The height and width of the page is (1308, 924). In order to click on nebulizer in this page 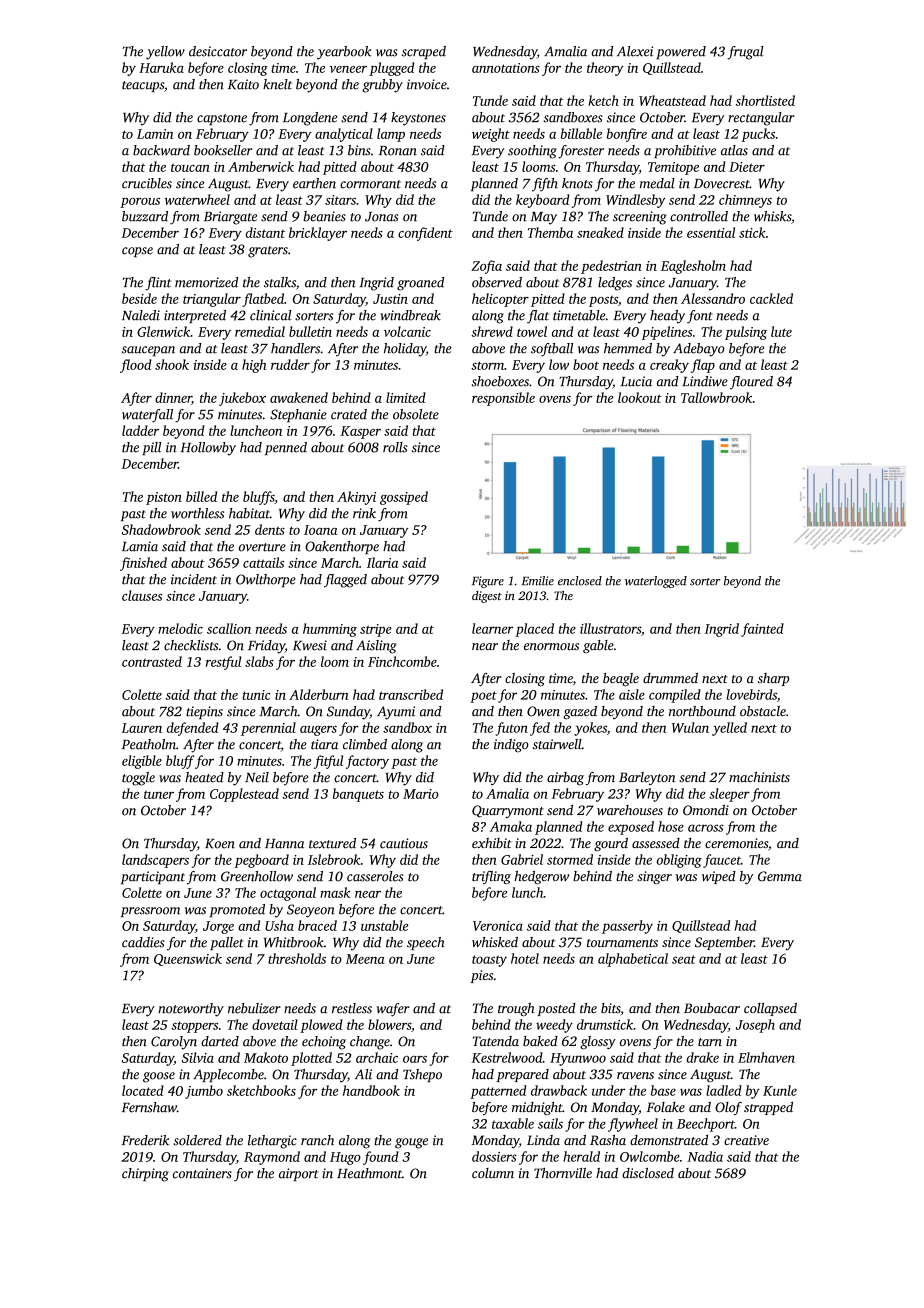, I will do `click(254, 1008)`.
